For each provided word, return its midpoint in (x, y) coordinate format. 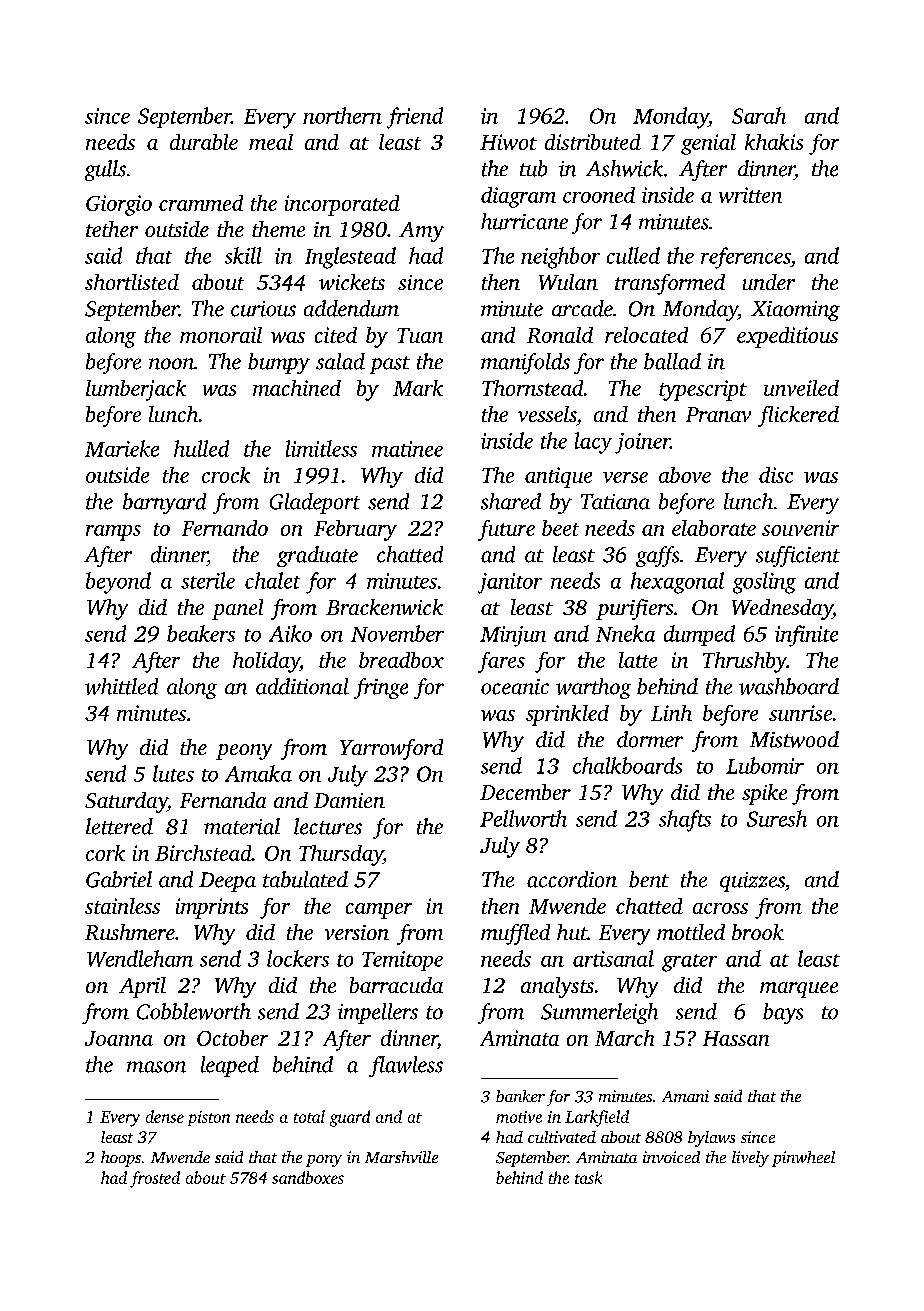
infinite (806, 636)
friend (415, 118)
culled (633, 255)
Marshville (401, 1157)
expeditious (787, 337)
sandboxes (308, 1177)
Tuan (420, 335)
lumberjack (136, 390)
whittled (121, 686)
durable (204, 142)
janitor (510, 583)
